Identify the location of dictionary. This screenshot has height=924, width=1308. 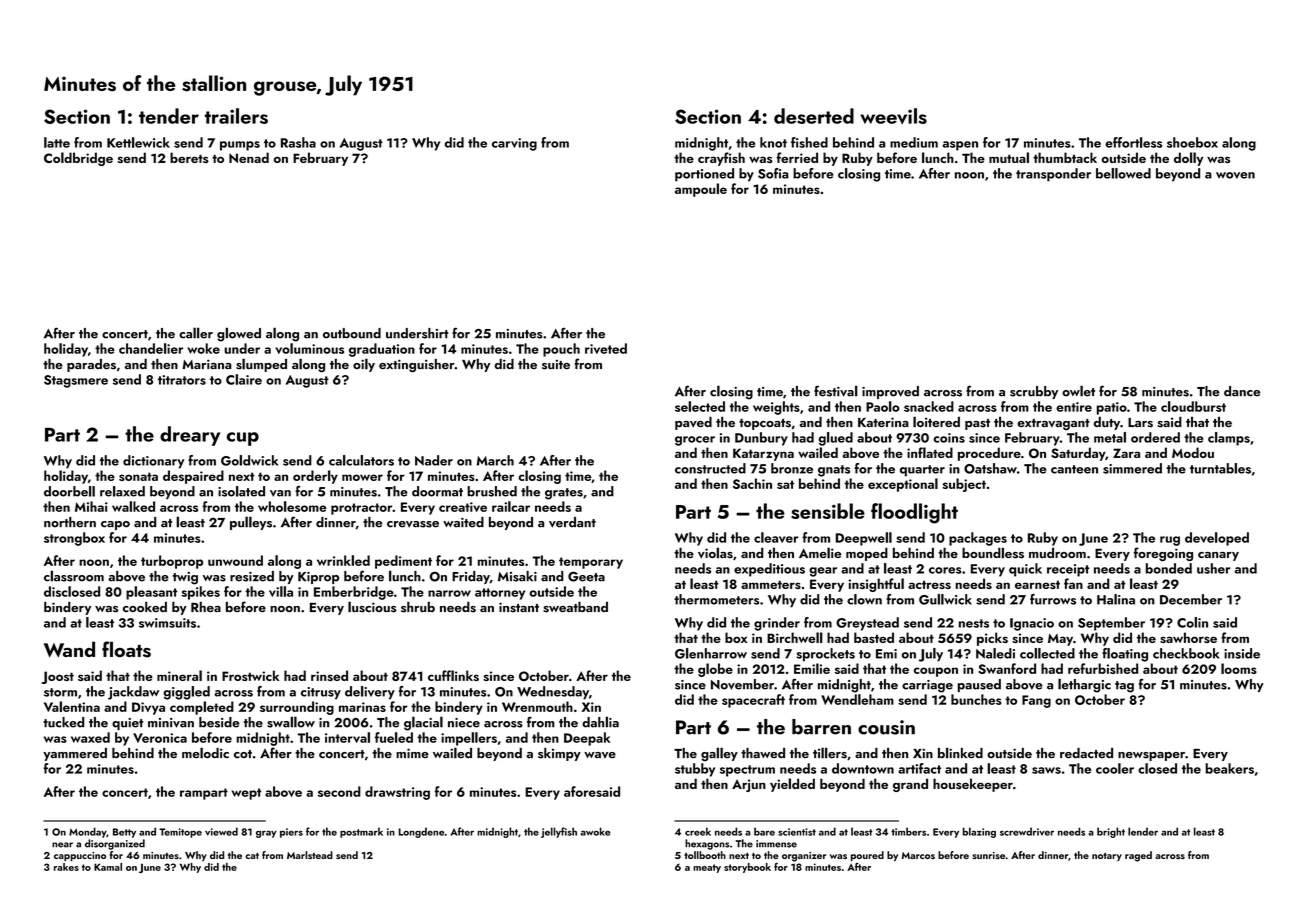
(153, 462).
